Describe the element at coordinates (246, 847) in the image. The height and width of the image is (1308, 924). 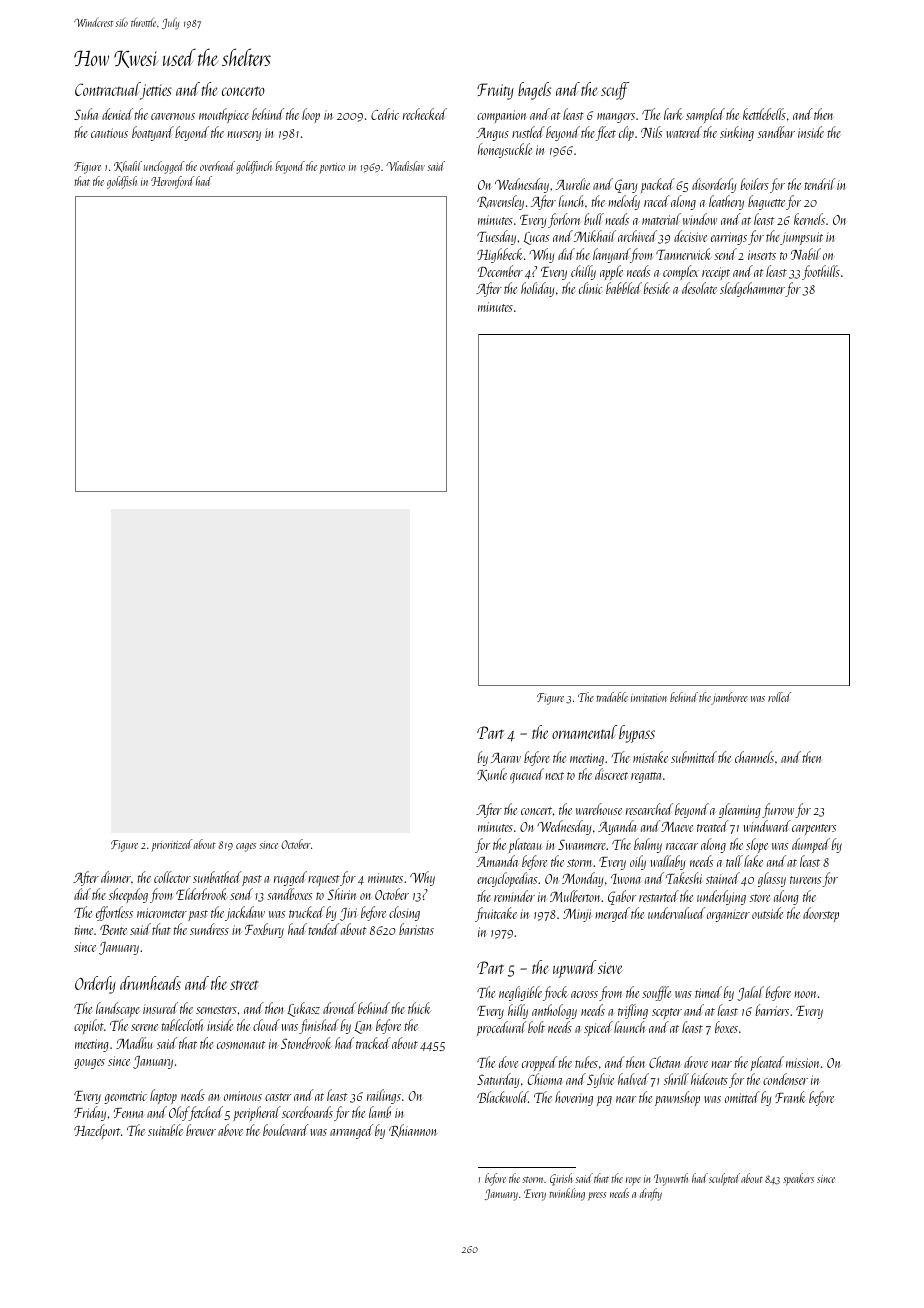
I see `cages` at that location.
